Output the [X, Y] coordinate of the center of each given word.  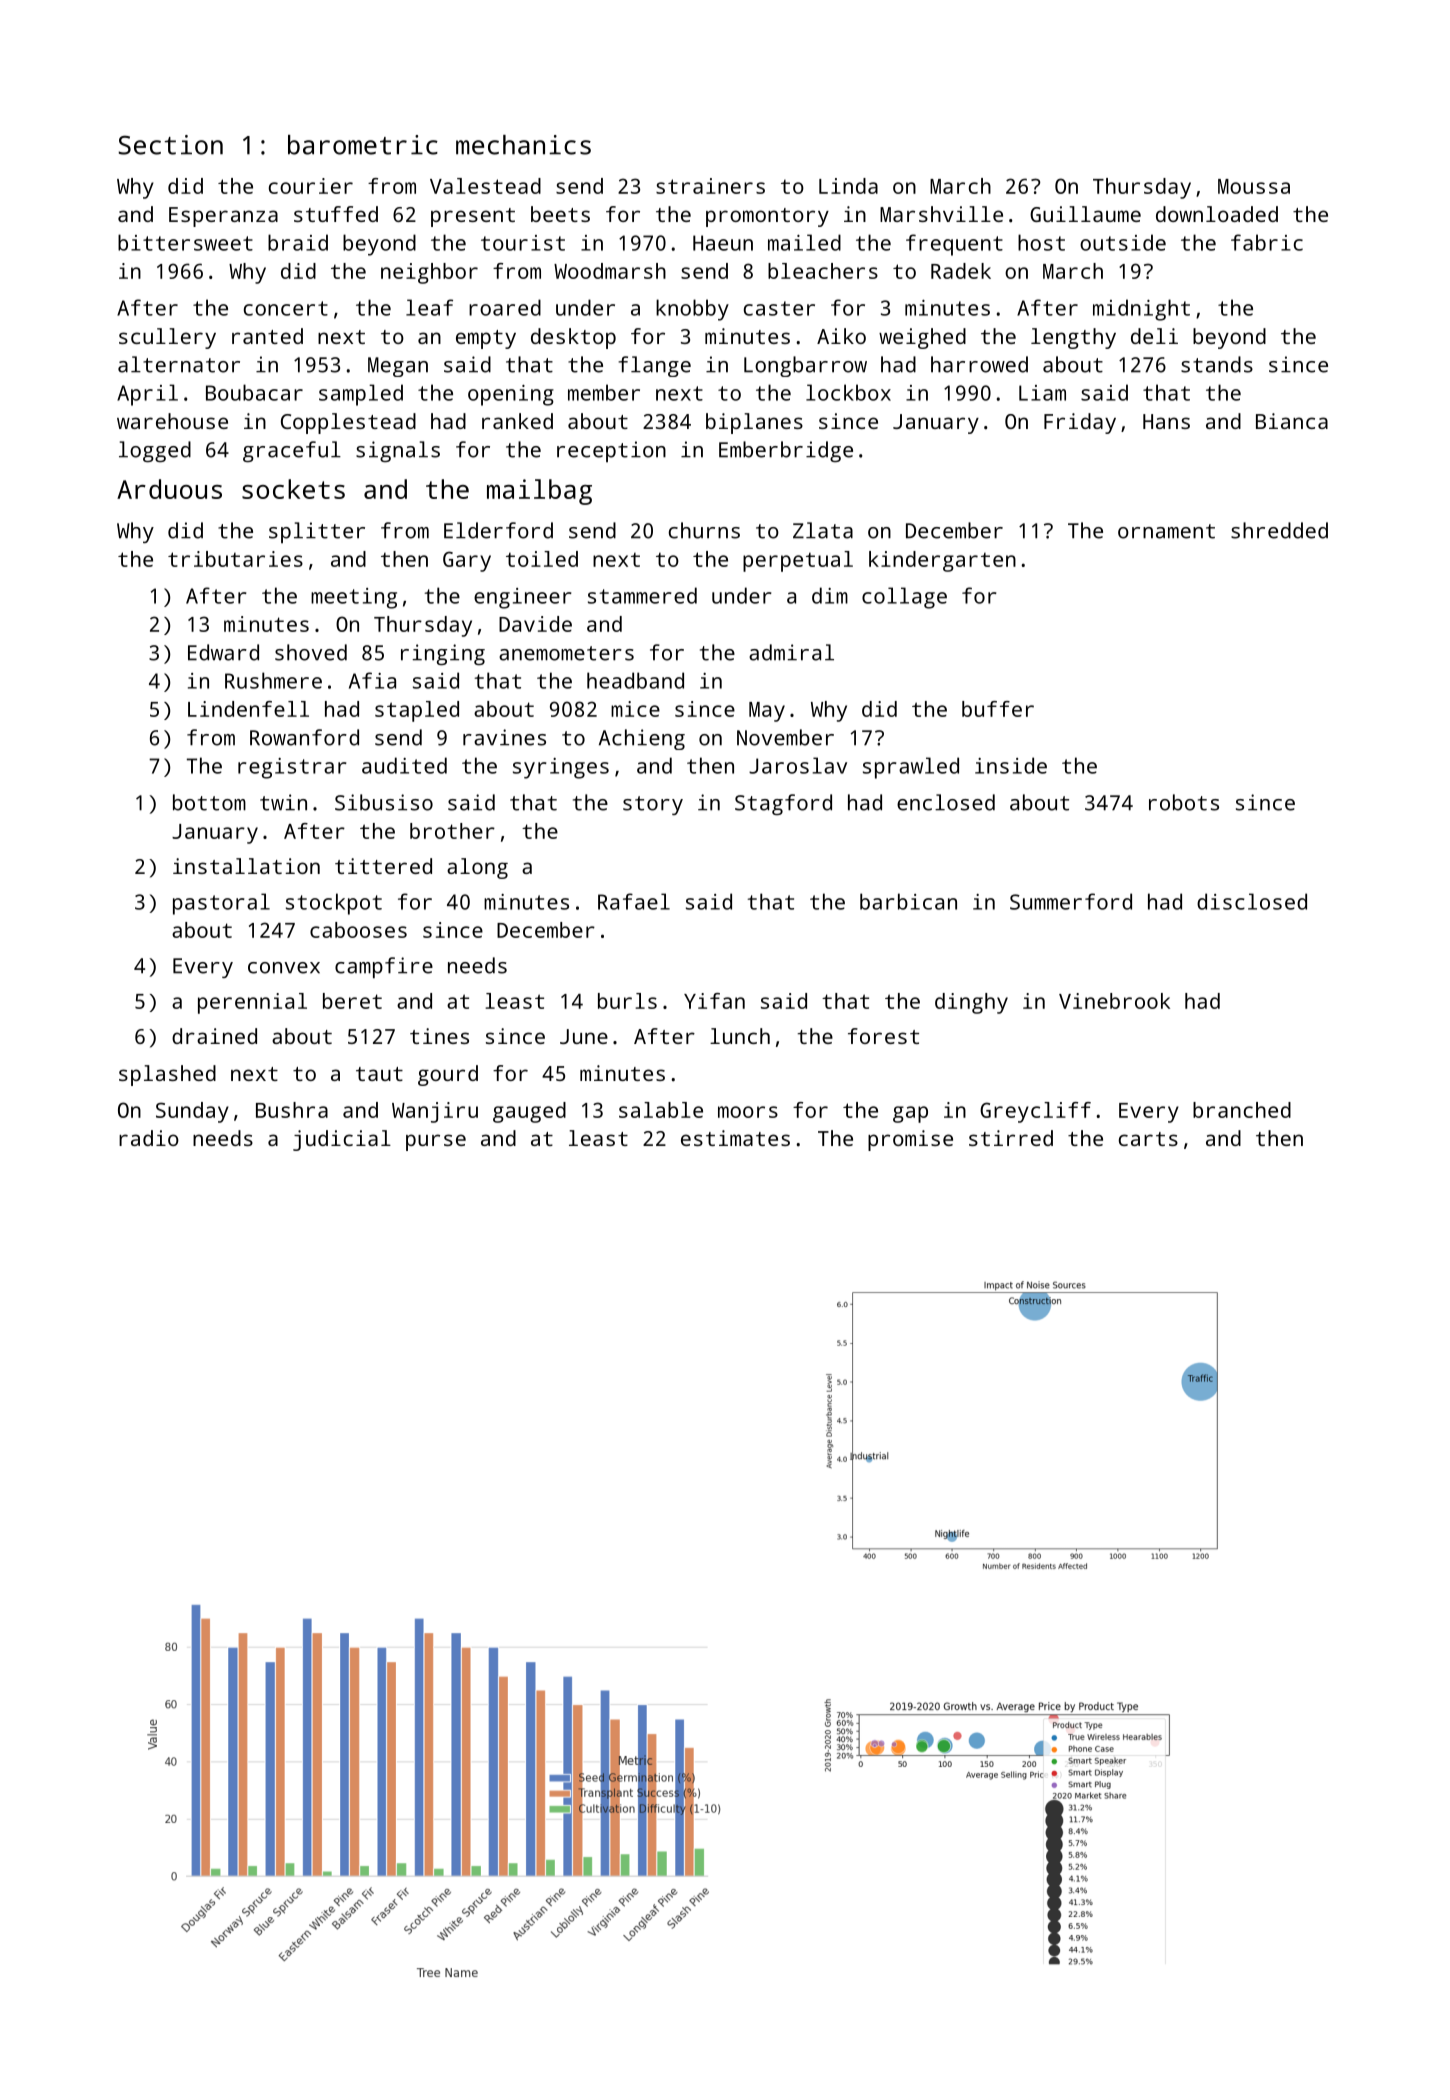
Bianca [1292, 421]
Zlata [823, 530]
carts [1148, 1139]
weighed [922, 338]
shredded [1279, 530]
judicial [342, 1140]
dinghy [971, 1003]
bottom [209, 802]
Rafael [634, 901]
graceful [292, 451]
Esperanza [223, 217]
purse [436, 1142]
